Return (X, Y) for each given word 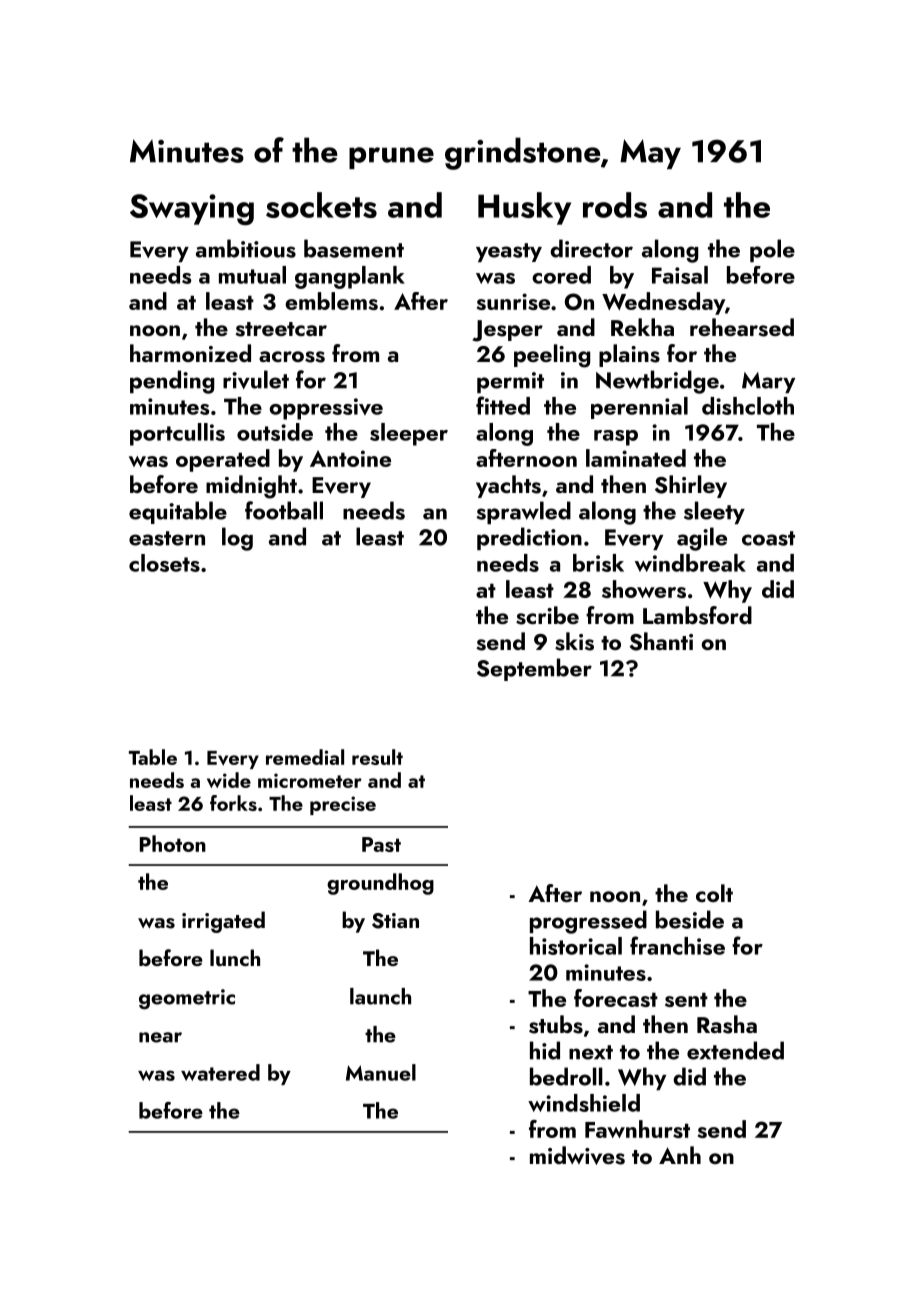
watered (220, 1072)
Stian (395, 921)
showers (644, 589)
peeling (552, 356)
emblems (331, 301)
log (237, 539)
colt (714, 893)
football (284, 510)
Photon (173, 843)
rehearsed (742, 327)
